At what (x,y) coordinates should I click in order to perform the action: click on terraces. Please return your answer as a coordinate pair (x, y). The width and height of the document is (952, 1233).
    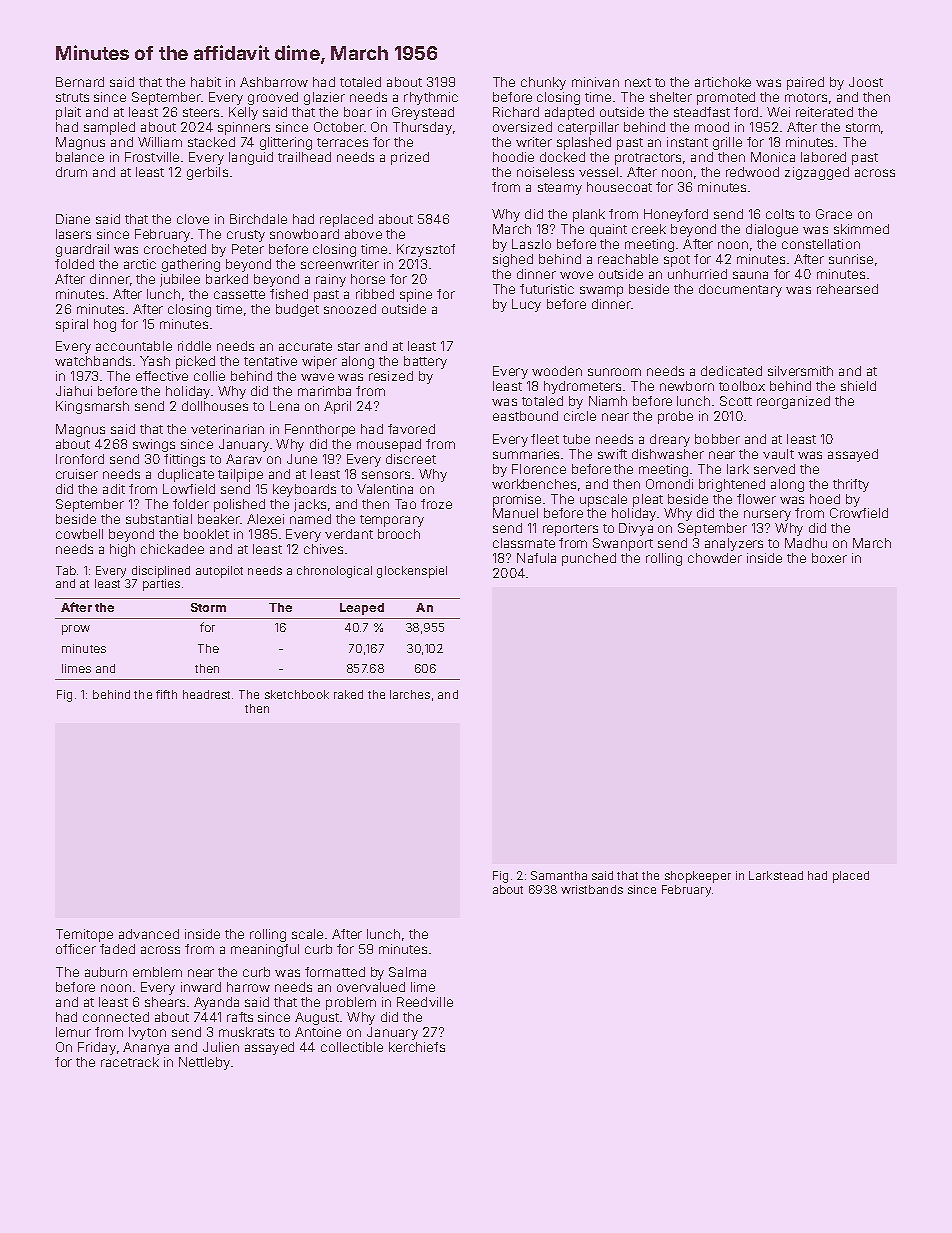
    Looking at the image, I should click on (342, 142).
